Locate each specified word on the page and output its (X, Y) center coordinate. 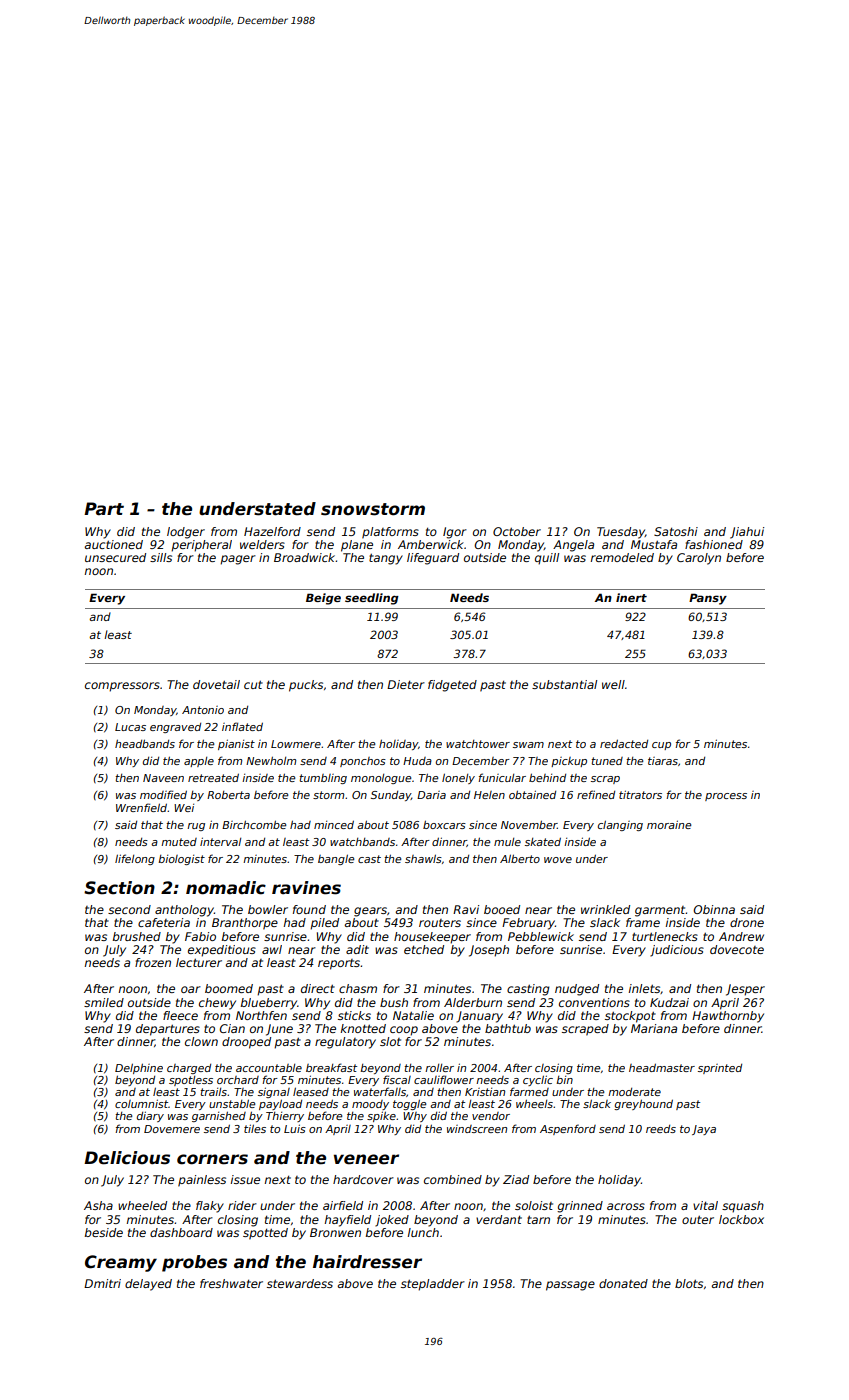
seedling (372, 599)
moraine (669, 824)
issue (245, 1179)
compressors (122, 687)
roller (439, 1068)
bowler (268, 909)
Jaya (704, 1130)
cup (661, 746)
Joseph (489, 951)
